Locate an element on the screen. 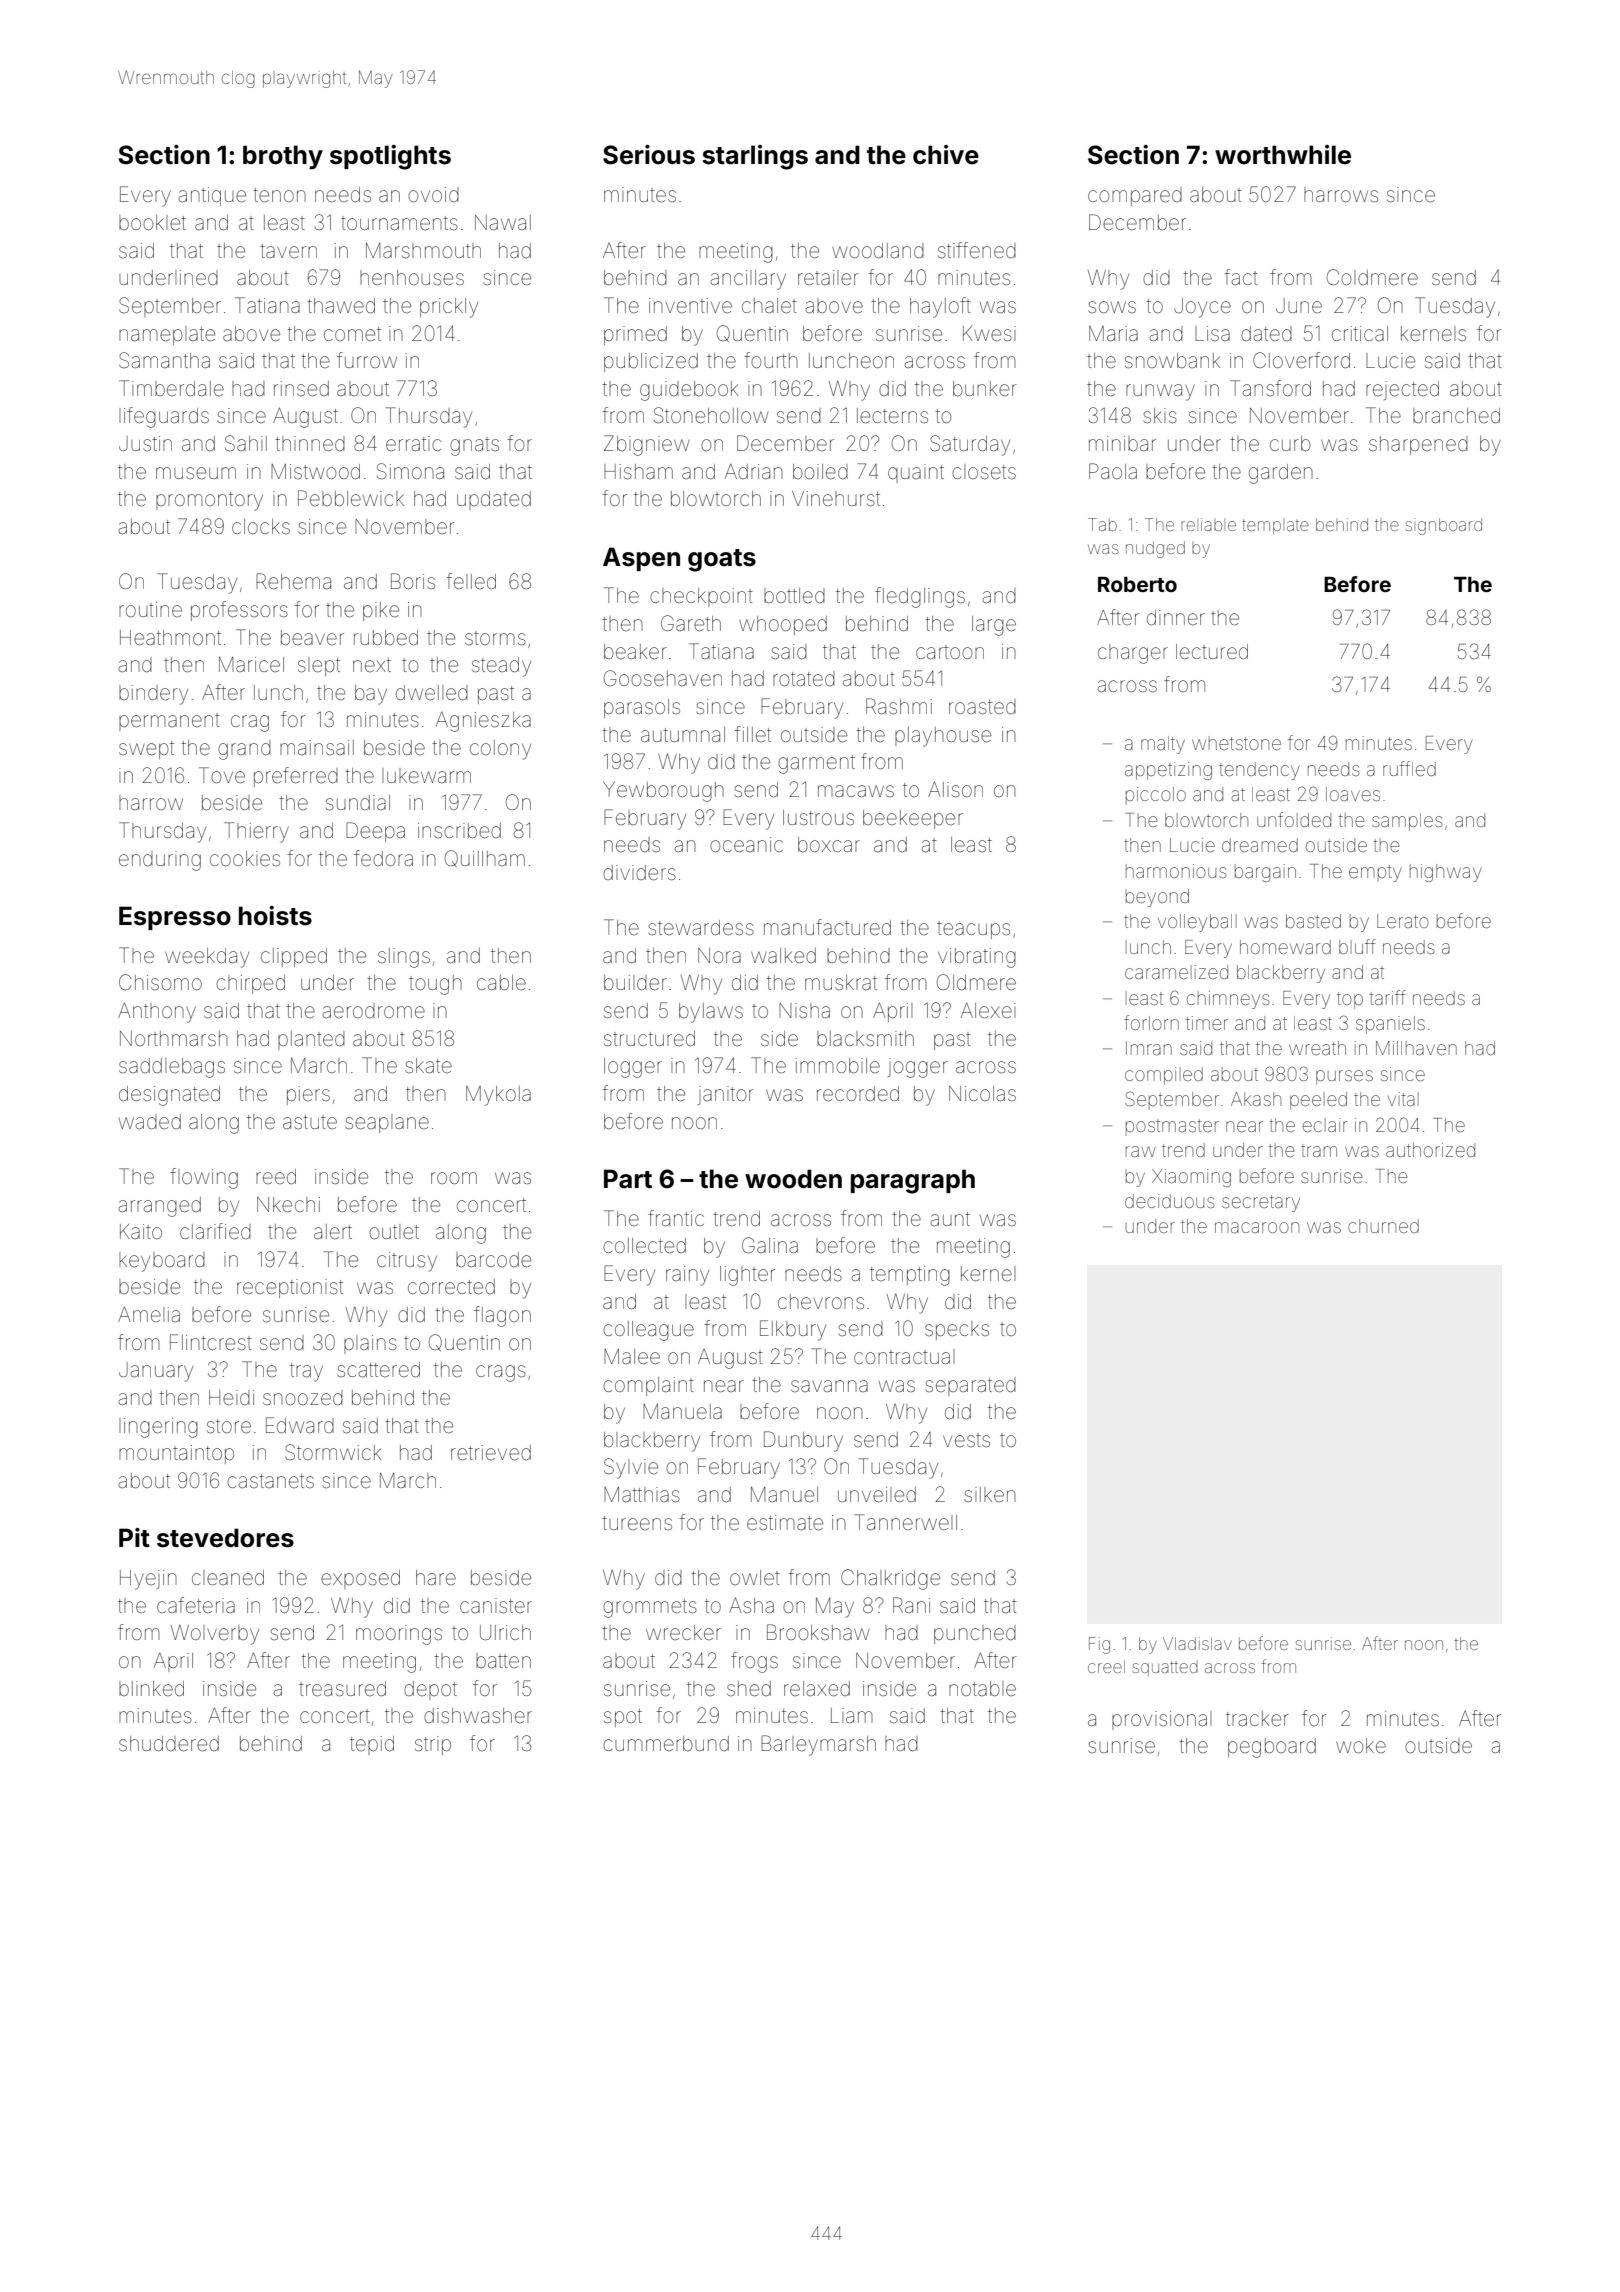  churned is located at coordinates (1383, 1226).
